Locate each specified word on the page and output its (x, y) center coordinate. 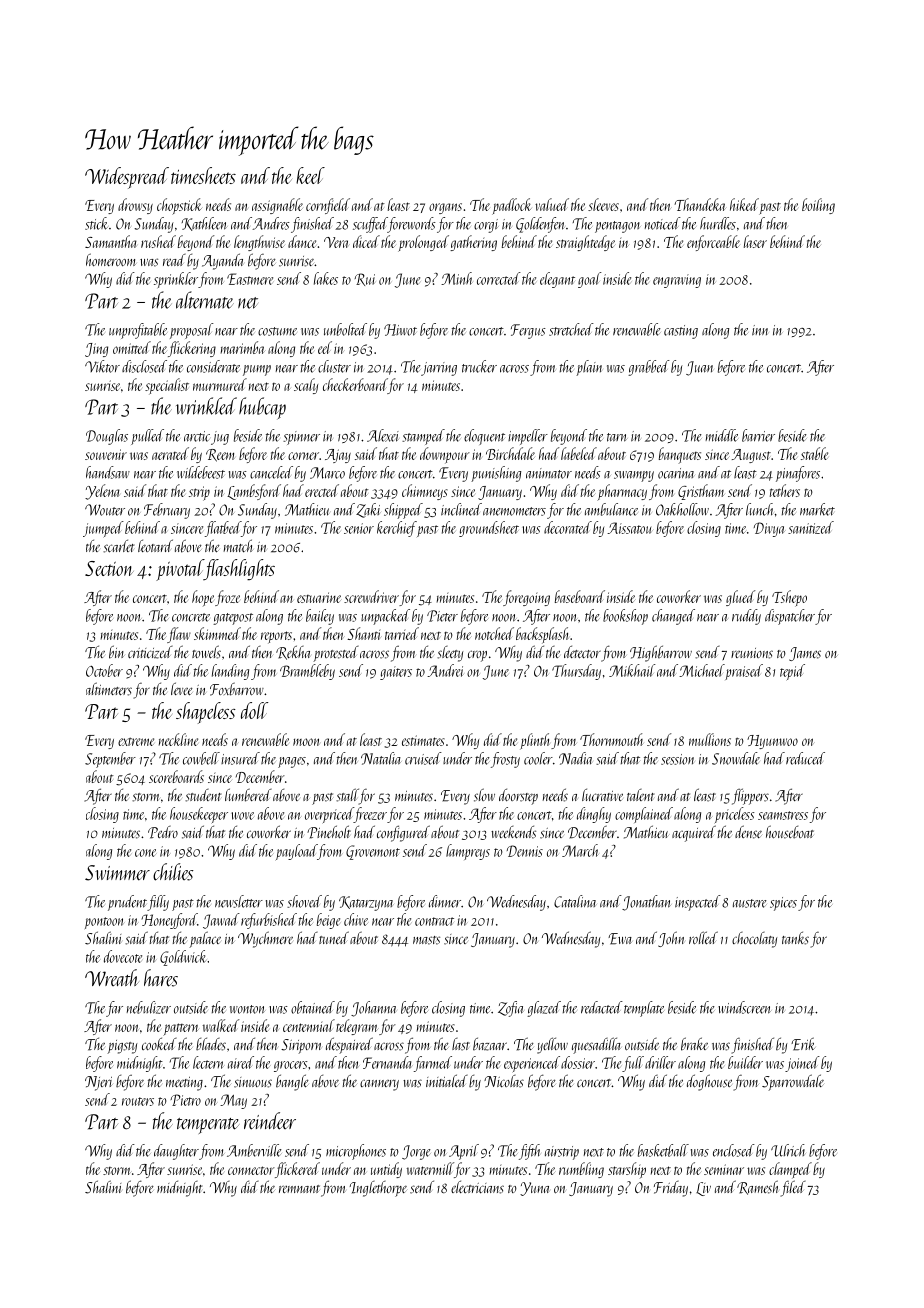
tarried (402, 633)
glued (740, 598)
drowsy (135, 206)
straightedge (585, 243)
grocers (290, 1066)
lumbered (248, 795)
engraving (677, 281)
